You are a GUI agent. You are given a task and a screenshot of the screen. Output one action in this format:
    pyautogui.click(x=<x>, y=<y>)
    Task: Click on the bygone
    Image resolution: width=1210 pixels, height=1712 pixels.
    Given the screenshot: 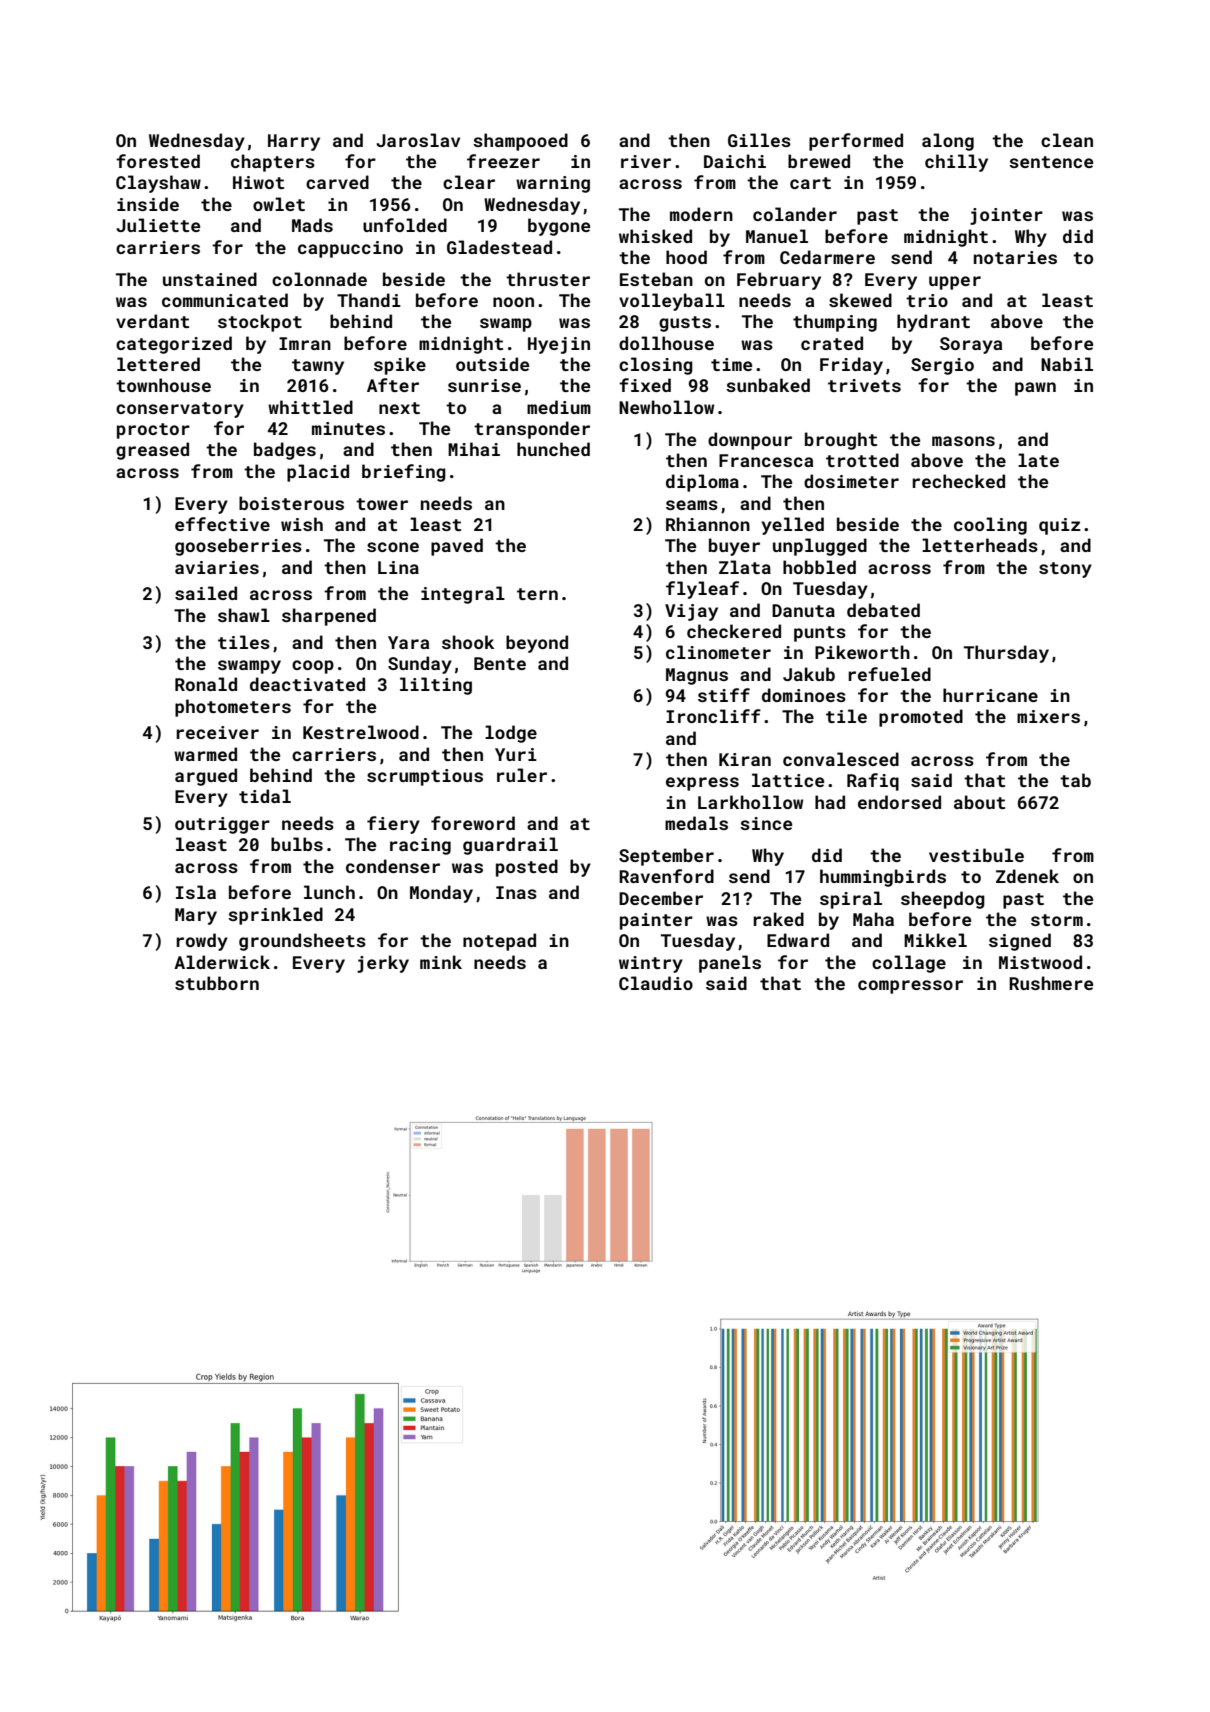 What is the action you would take?
    pyautogui.click(x=559, y=227)
